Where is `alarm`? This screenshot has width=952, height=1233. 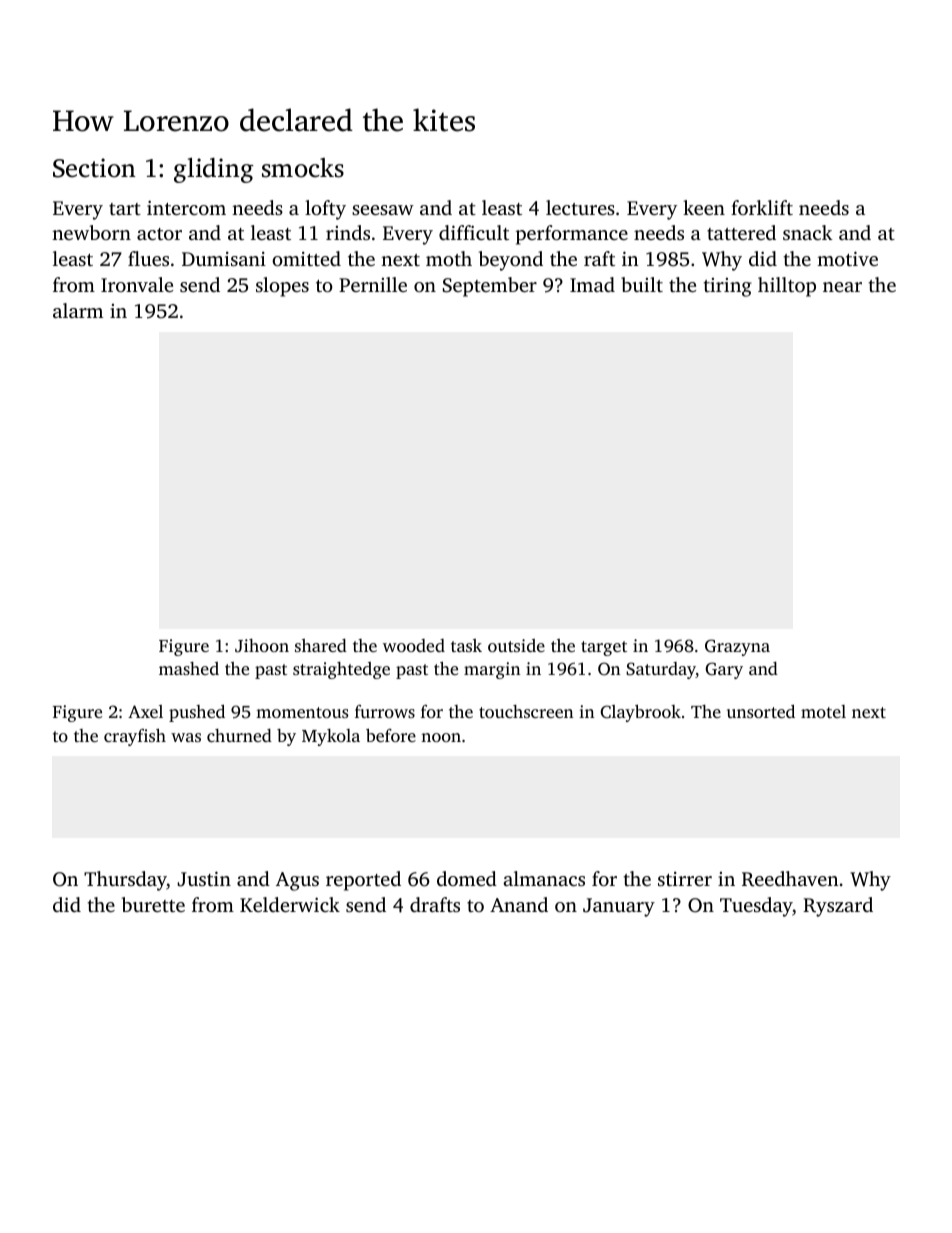 alarm is located at coordinates (78, 310).
